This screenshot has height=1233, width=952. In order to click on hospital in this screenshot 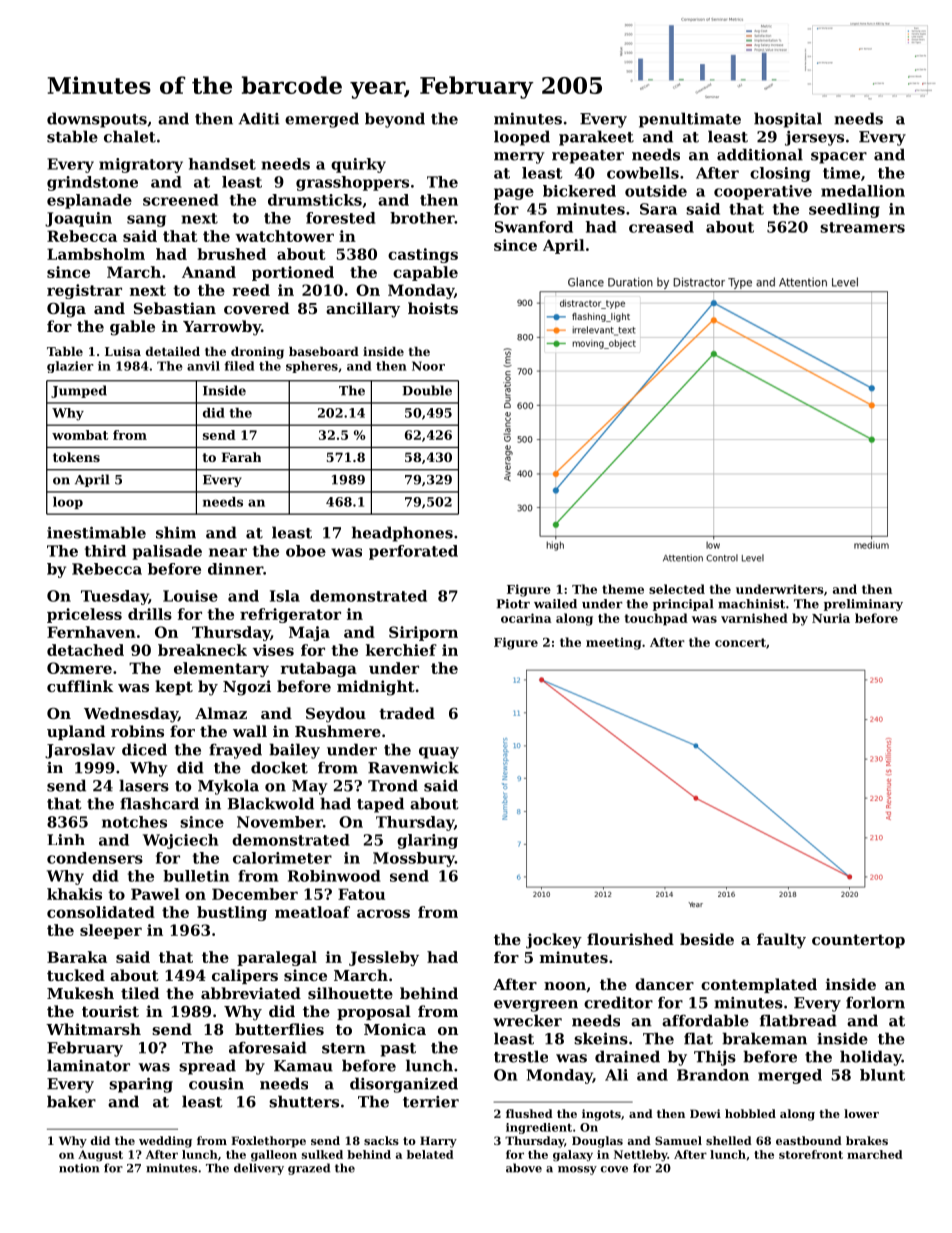, I will do `click(788, 120)`.
